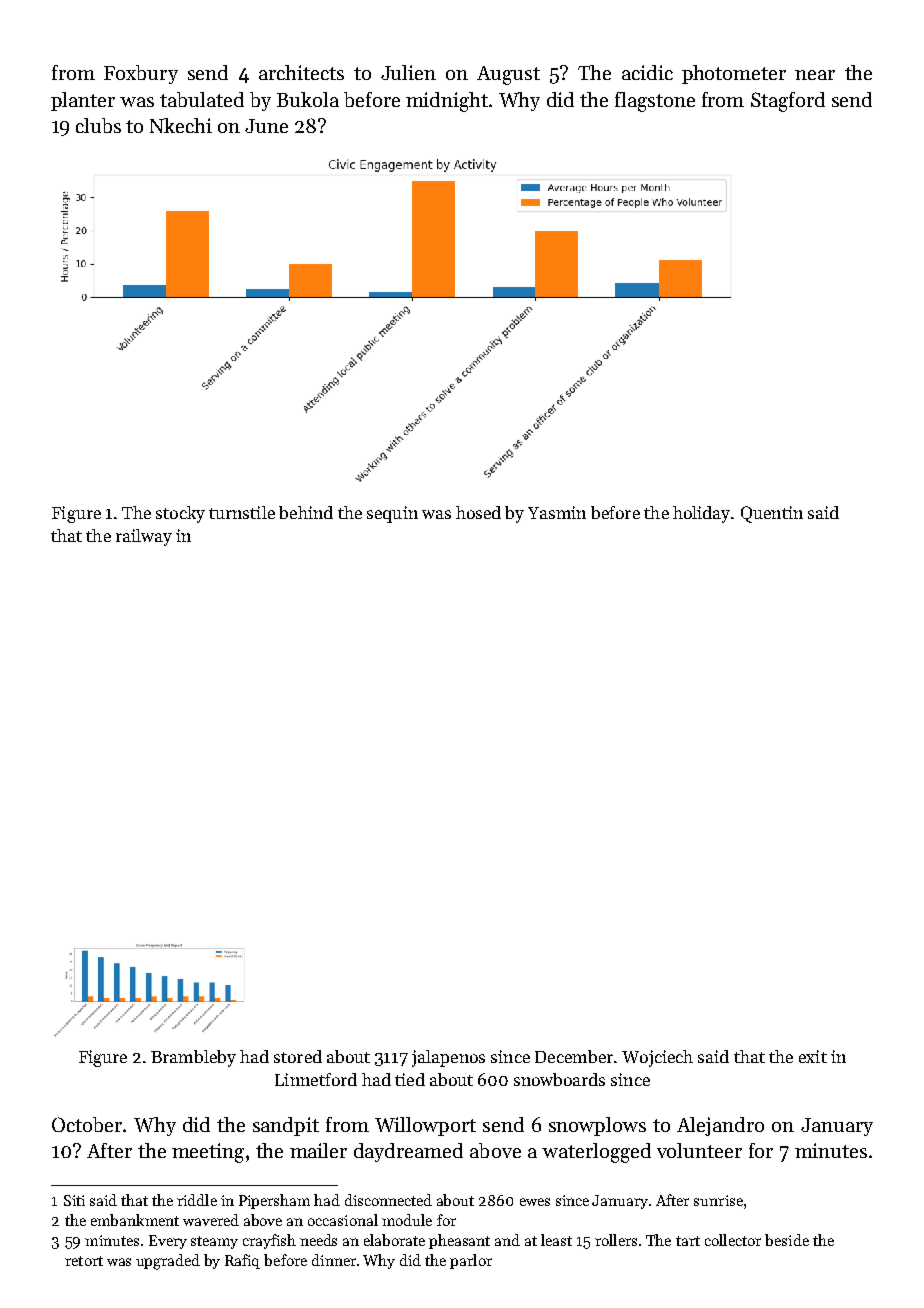 The height and width of the screenshot is (1308, 924). What do you see at coordinates (181, 125) in the screenshot?
I see `Nkechi` at bounding box center [181, 125].
